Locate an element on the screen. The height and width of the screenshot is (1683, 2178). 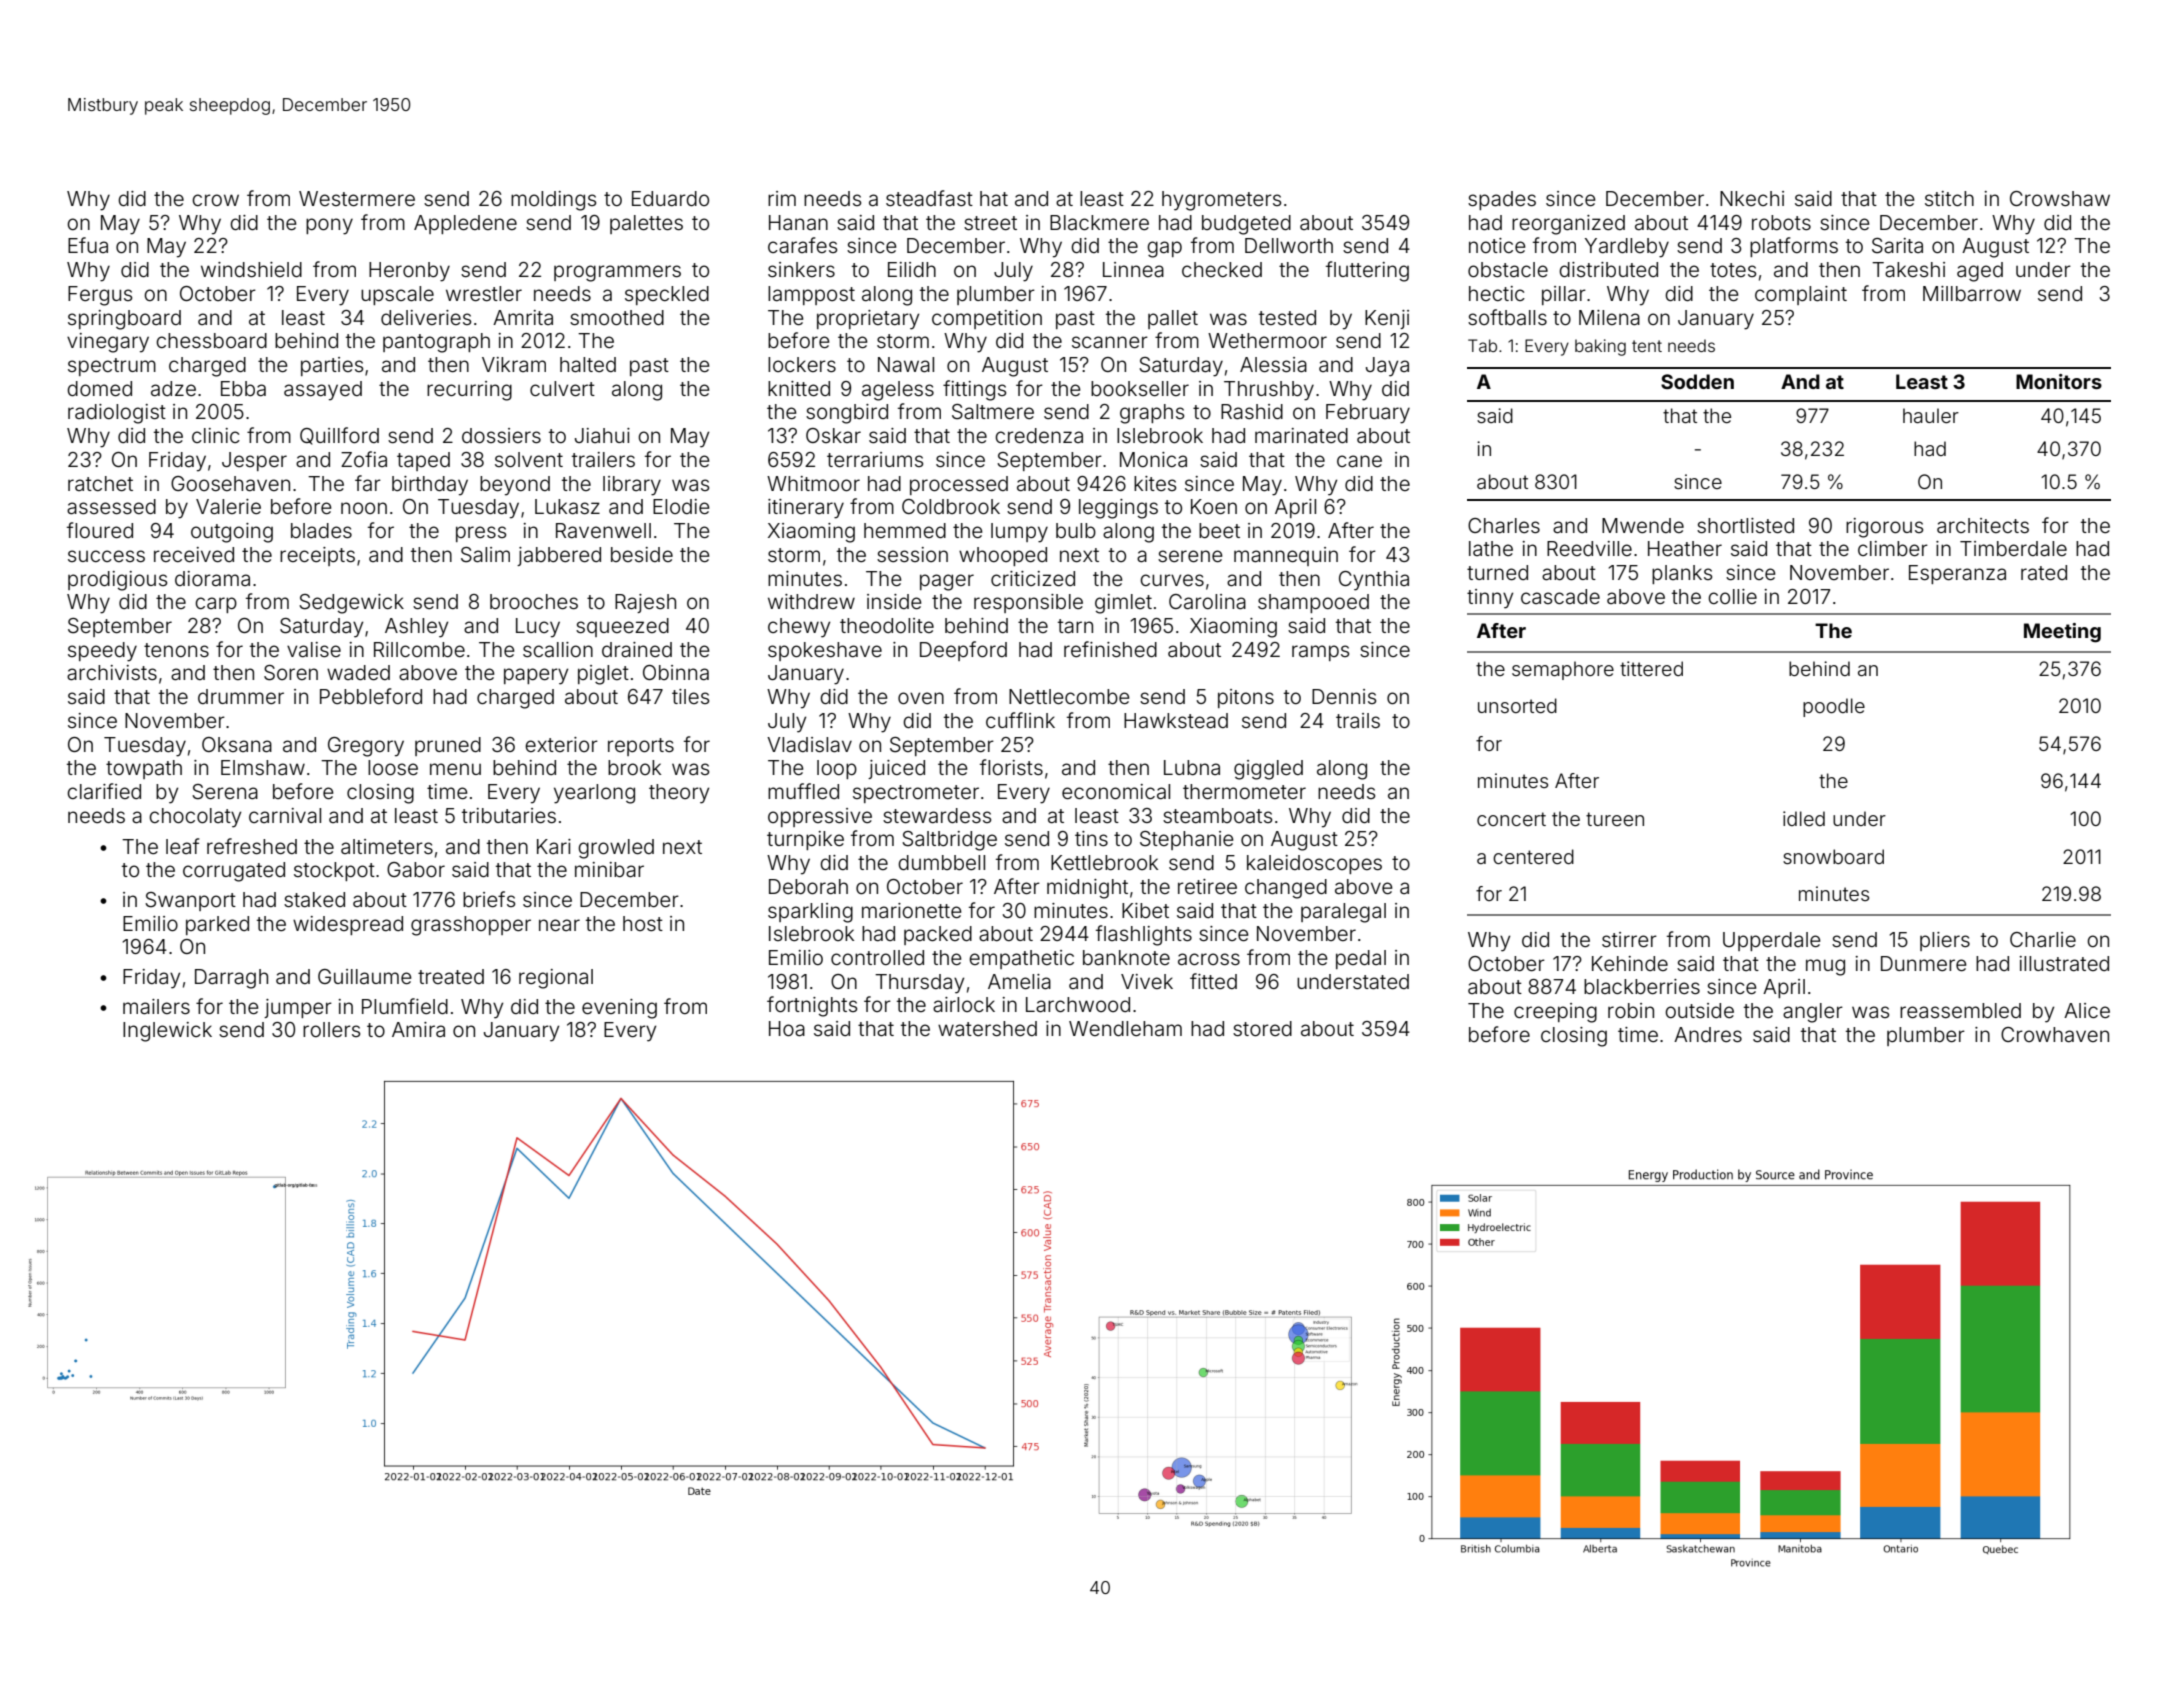
grasshopper is located at coordinates (471, 926).
